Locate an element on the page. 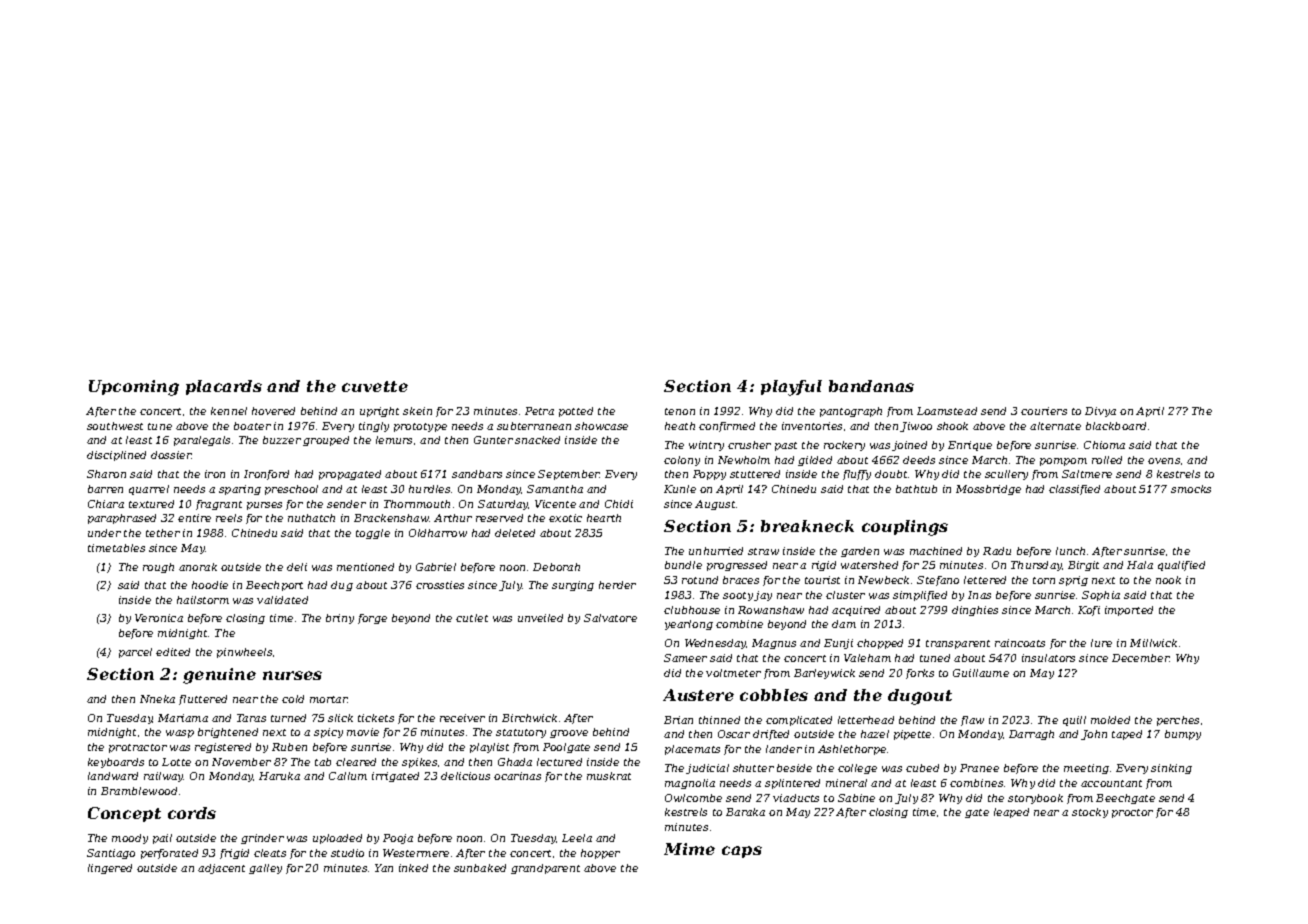 The height and width of the page is (924, 1308). edited is located at coordinates (173, 652).
